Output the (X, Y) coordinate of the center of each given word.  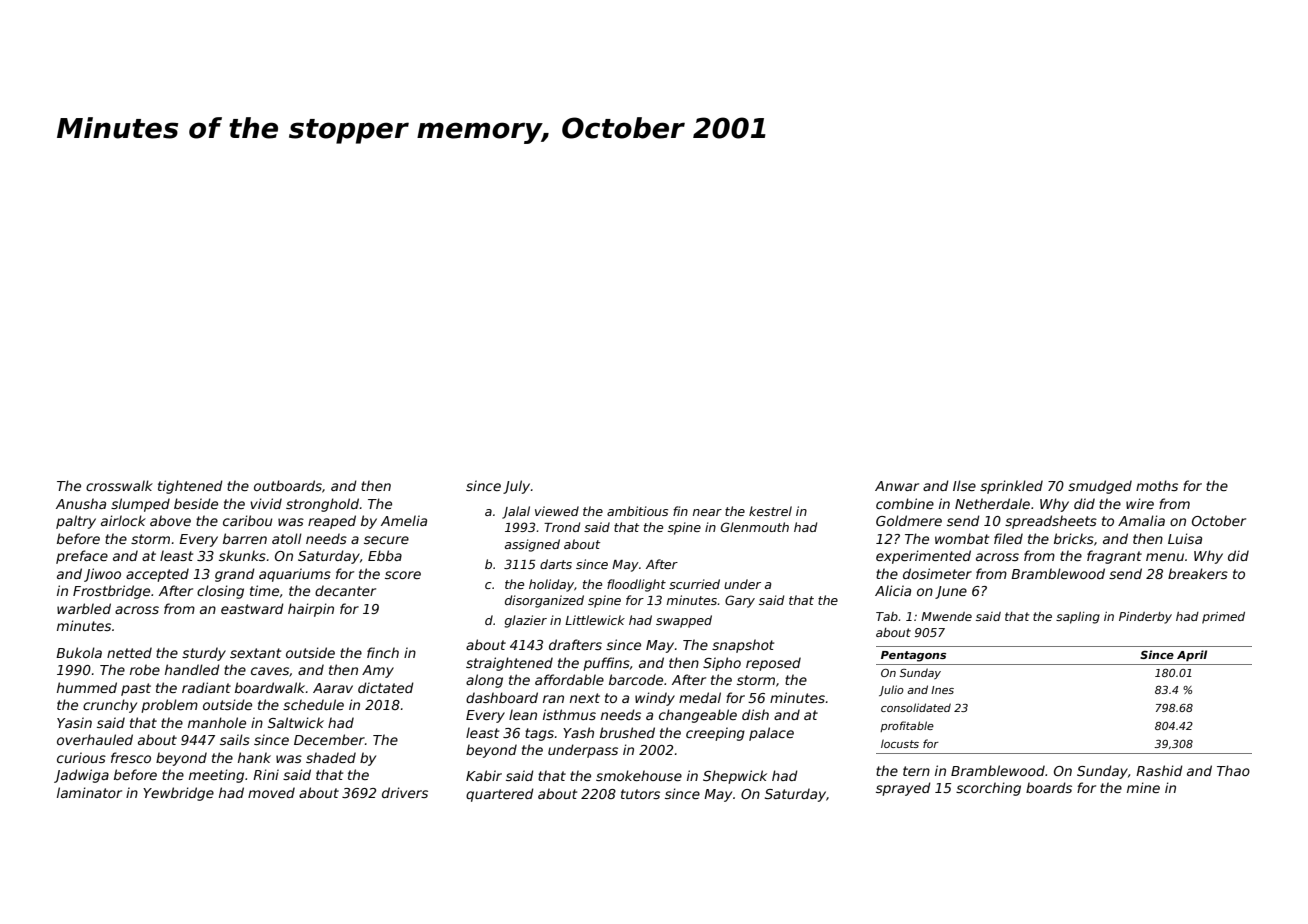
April (1192, 656)
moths (1157, 485)
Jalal (516, 512)
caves (270, 671)
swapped (684, 621)
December (329, 739)
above (170, 520)
